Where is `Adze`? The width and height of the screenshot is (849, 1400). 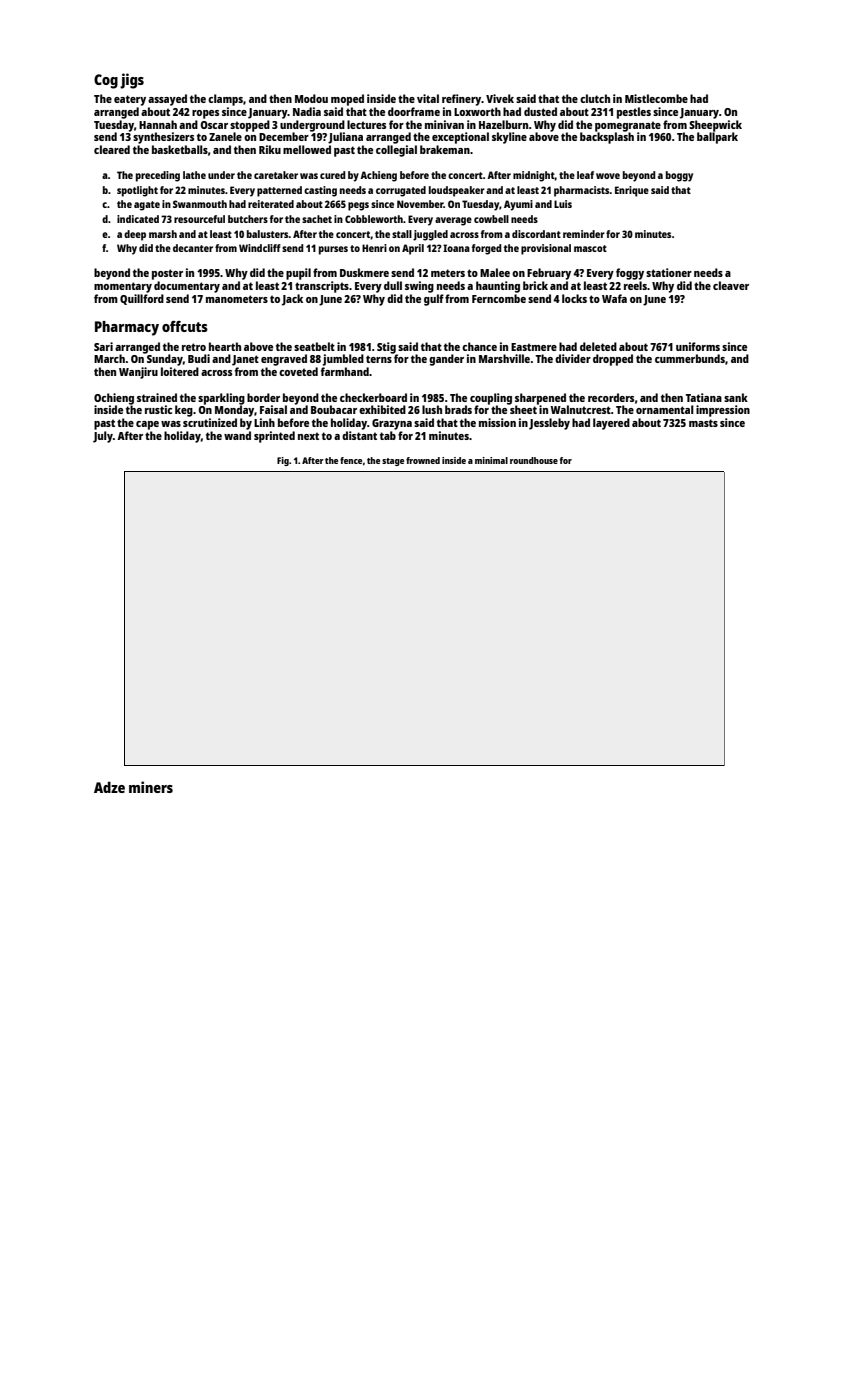
Adze is located at coordinates (109, 787).
